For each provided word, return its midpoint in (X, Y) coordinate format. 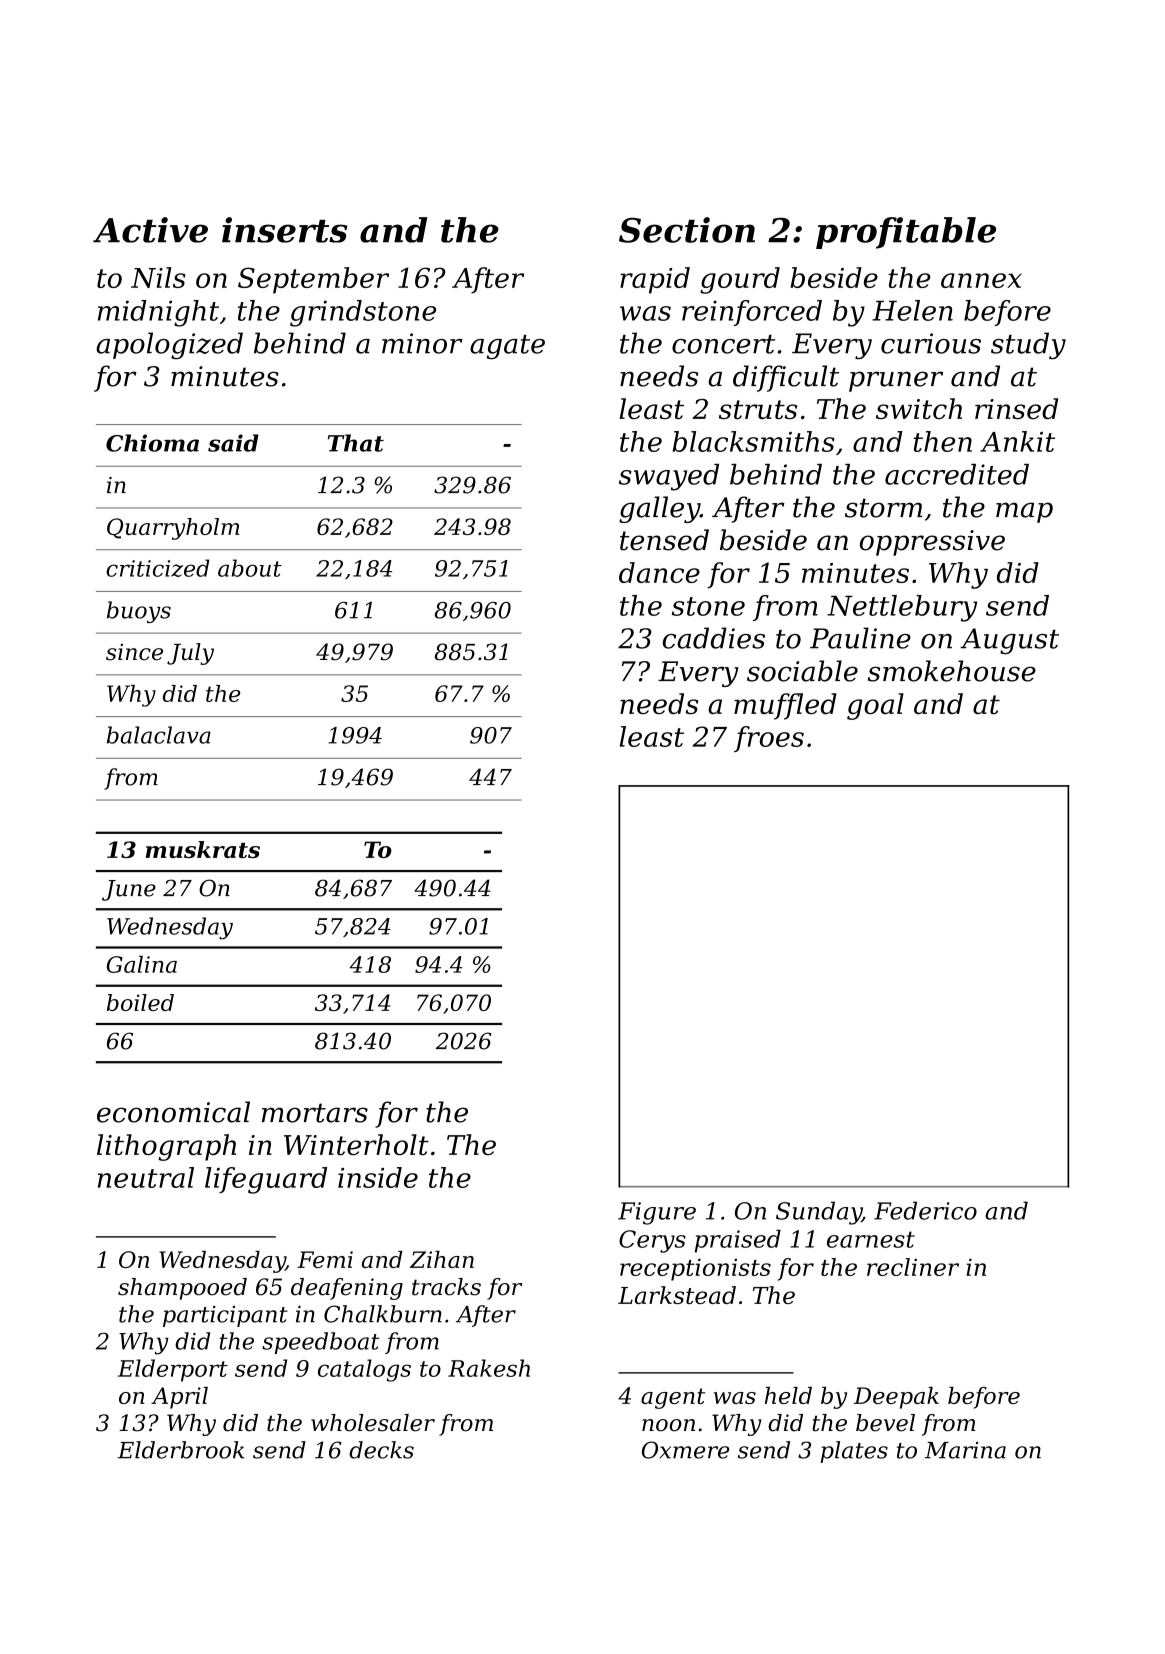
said (233, 443)
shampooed (182, 1289)
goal (875, 706)
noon (668, 1425)
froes (769, 739)
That (356, 443)
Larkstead (677, 1295)
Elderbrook (181, 1450)
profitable (906, 233)
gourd (740, 280)
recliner (913, 1267)
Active (150, 230)
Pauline (860, 638)
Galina (142, 964)
